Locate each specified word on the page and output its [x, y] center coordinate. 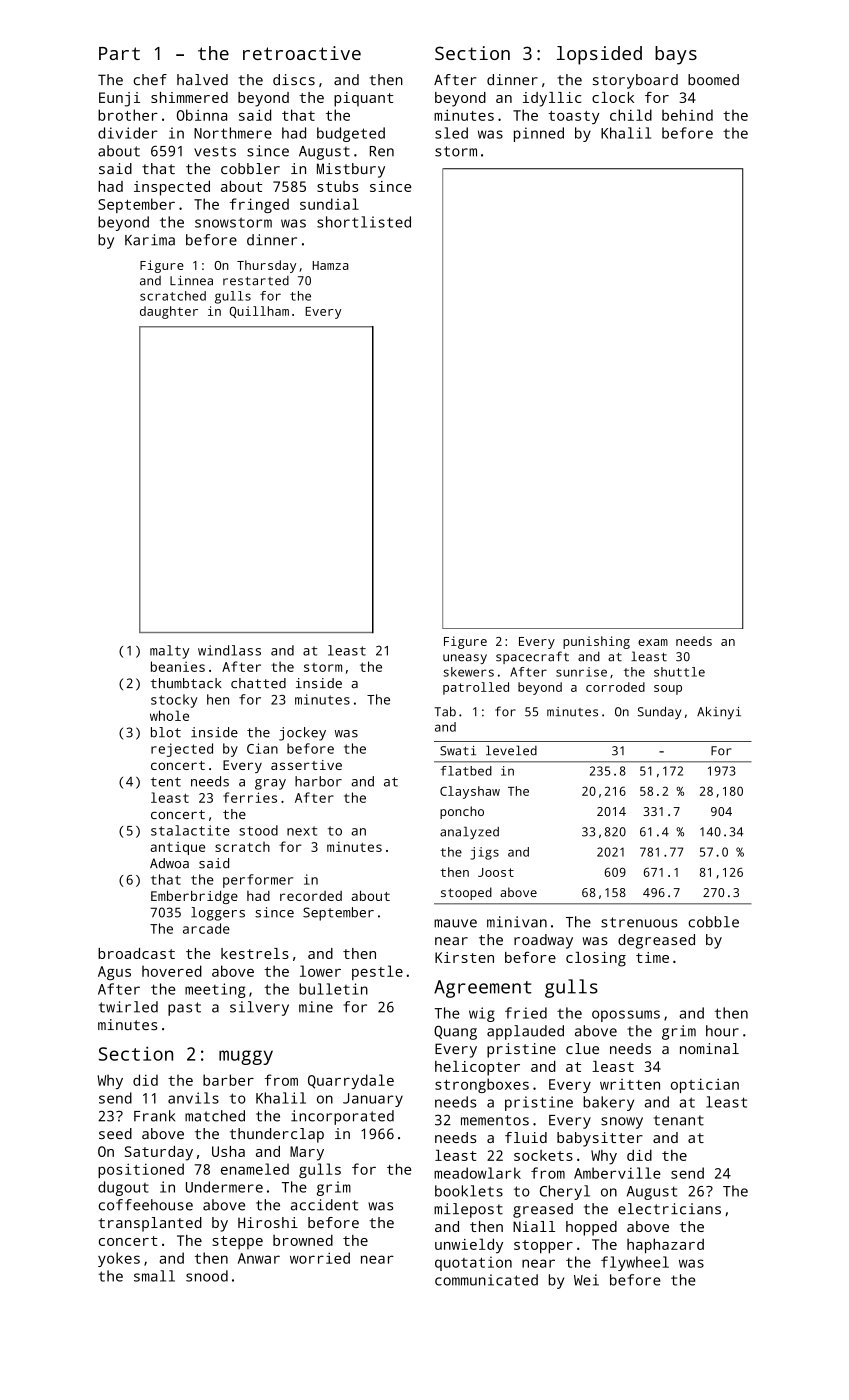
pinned [539, 134]
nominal [709, 1048]
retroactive [302, 53]
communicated [486, 1280]
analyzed [469, 833]
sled [451, 133]
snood [207, 1276]
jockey [302, 734]
